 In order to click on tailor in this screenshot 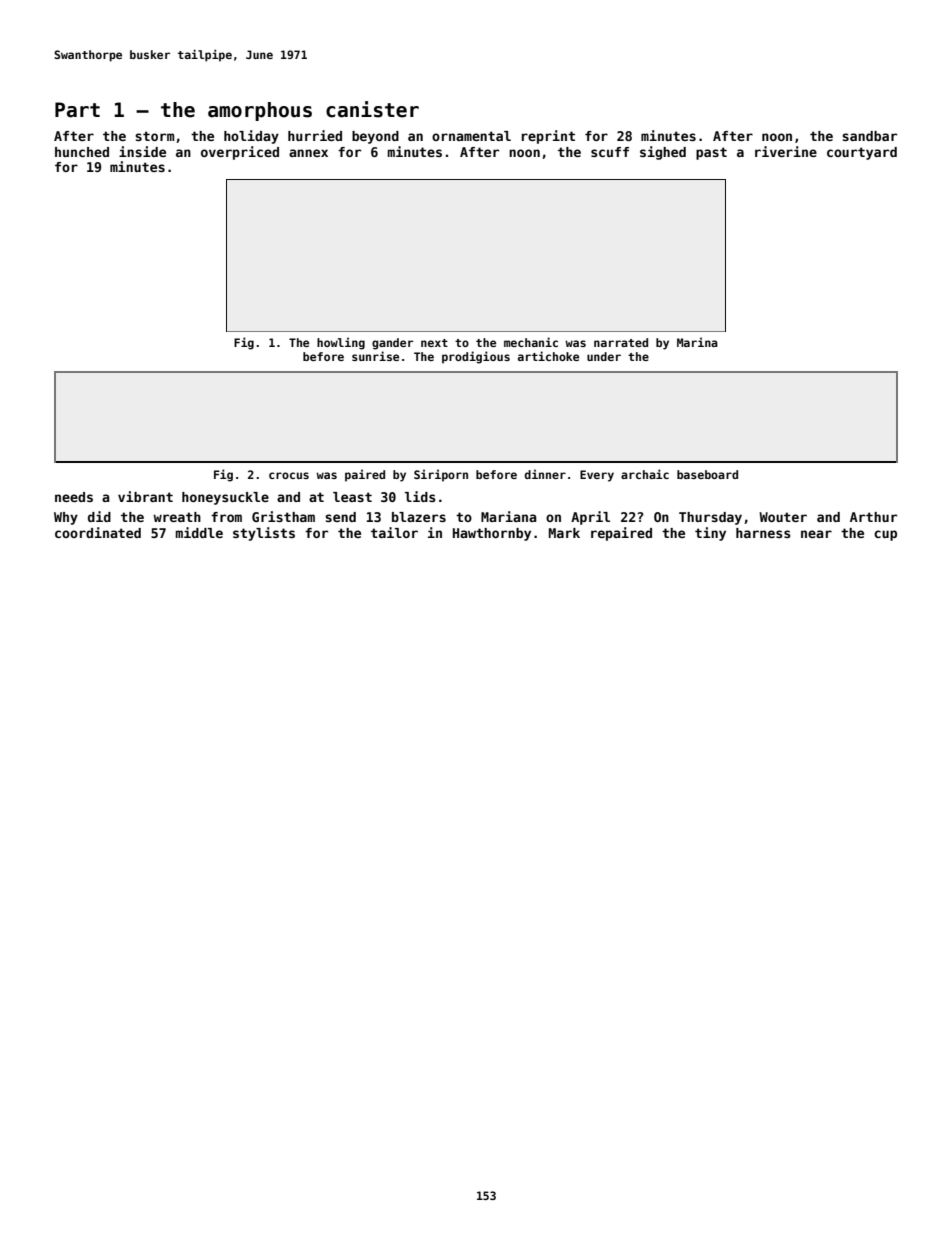, I will do `click(394, 532)`.
